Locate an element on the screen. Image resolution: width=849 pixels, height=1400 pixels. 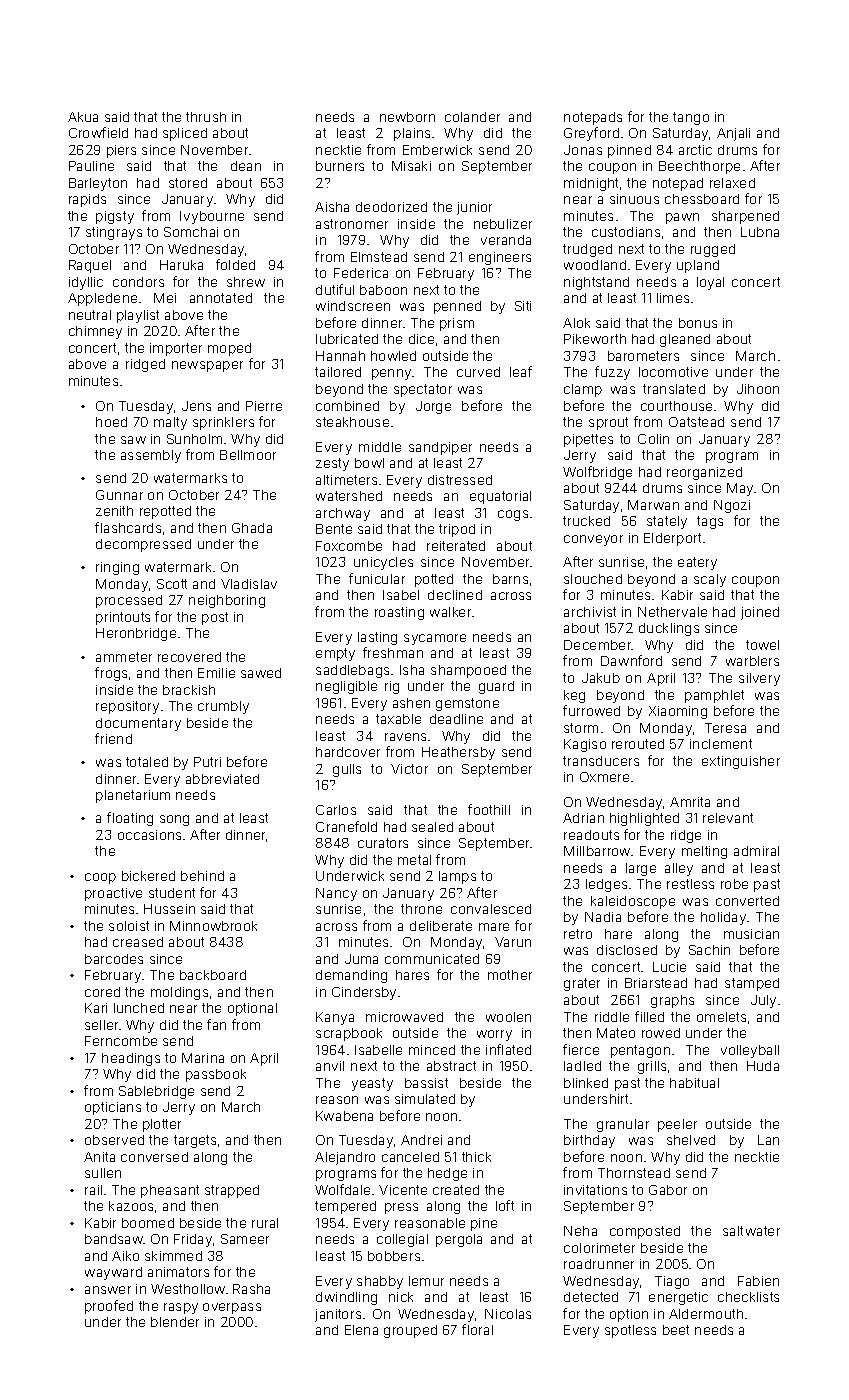
unicycles is located at coordinates (383, 563).
